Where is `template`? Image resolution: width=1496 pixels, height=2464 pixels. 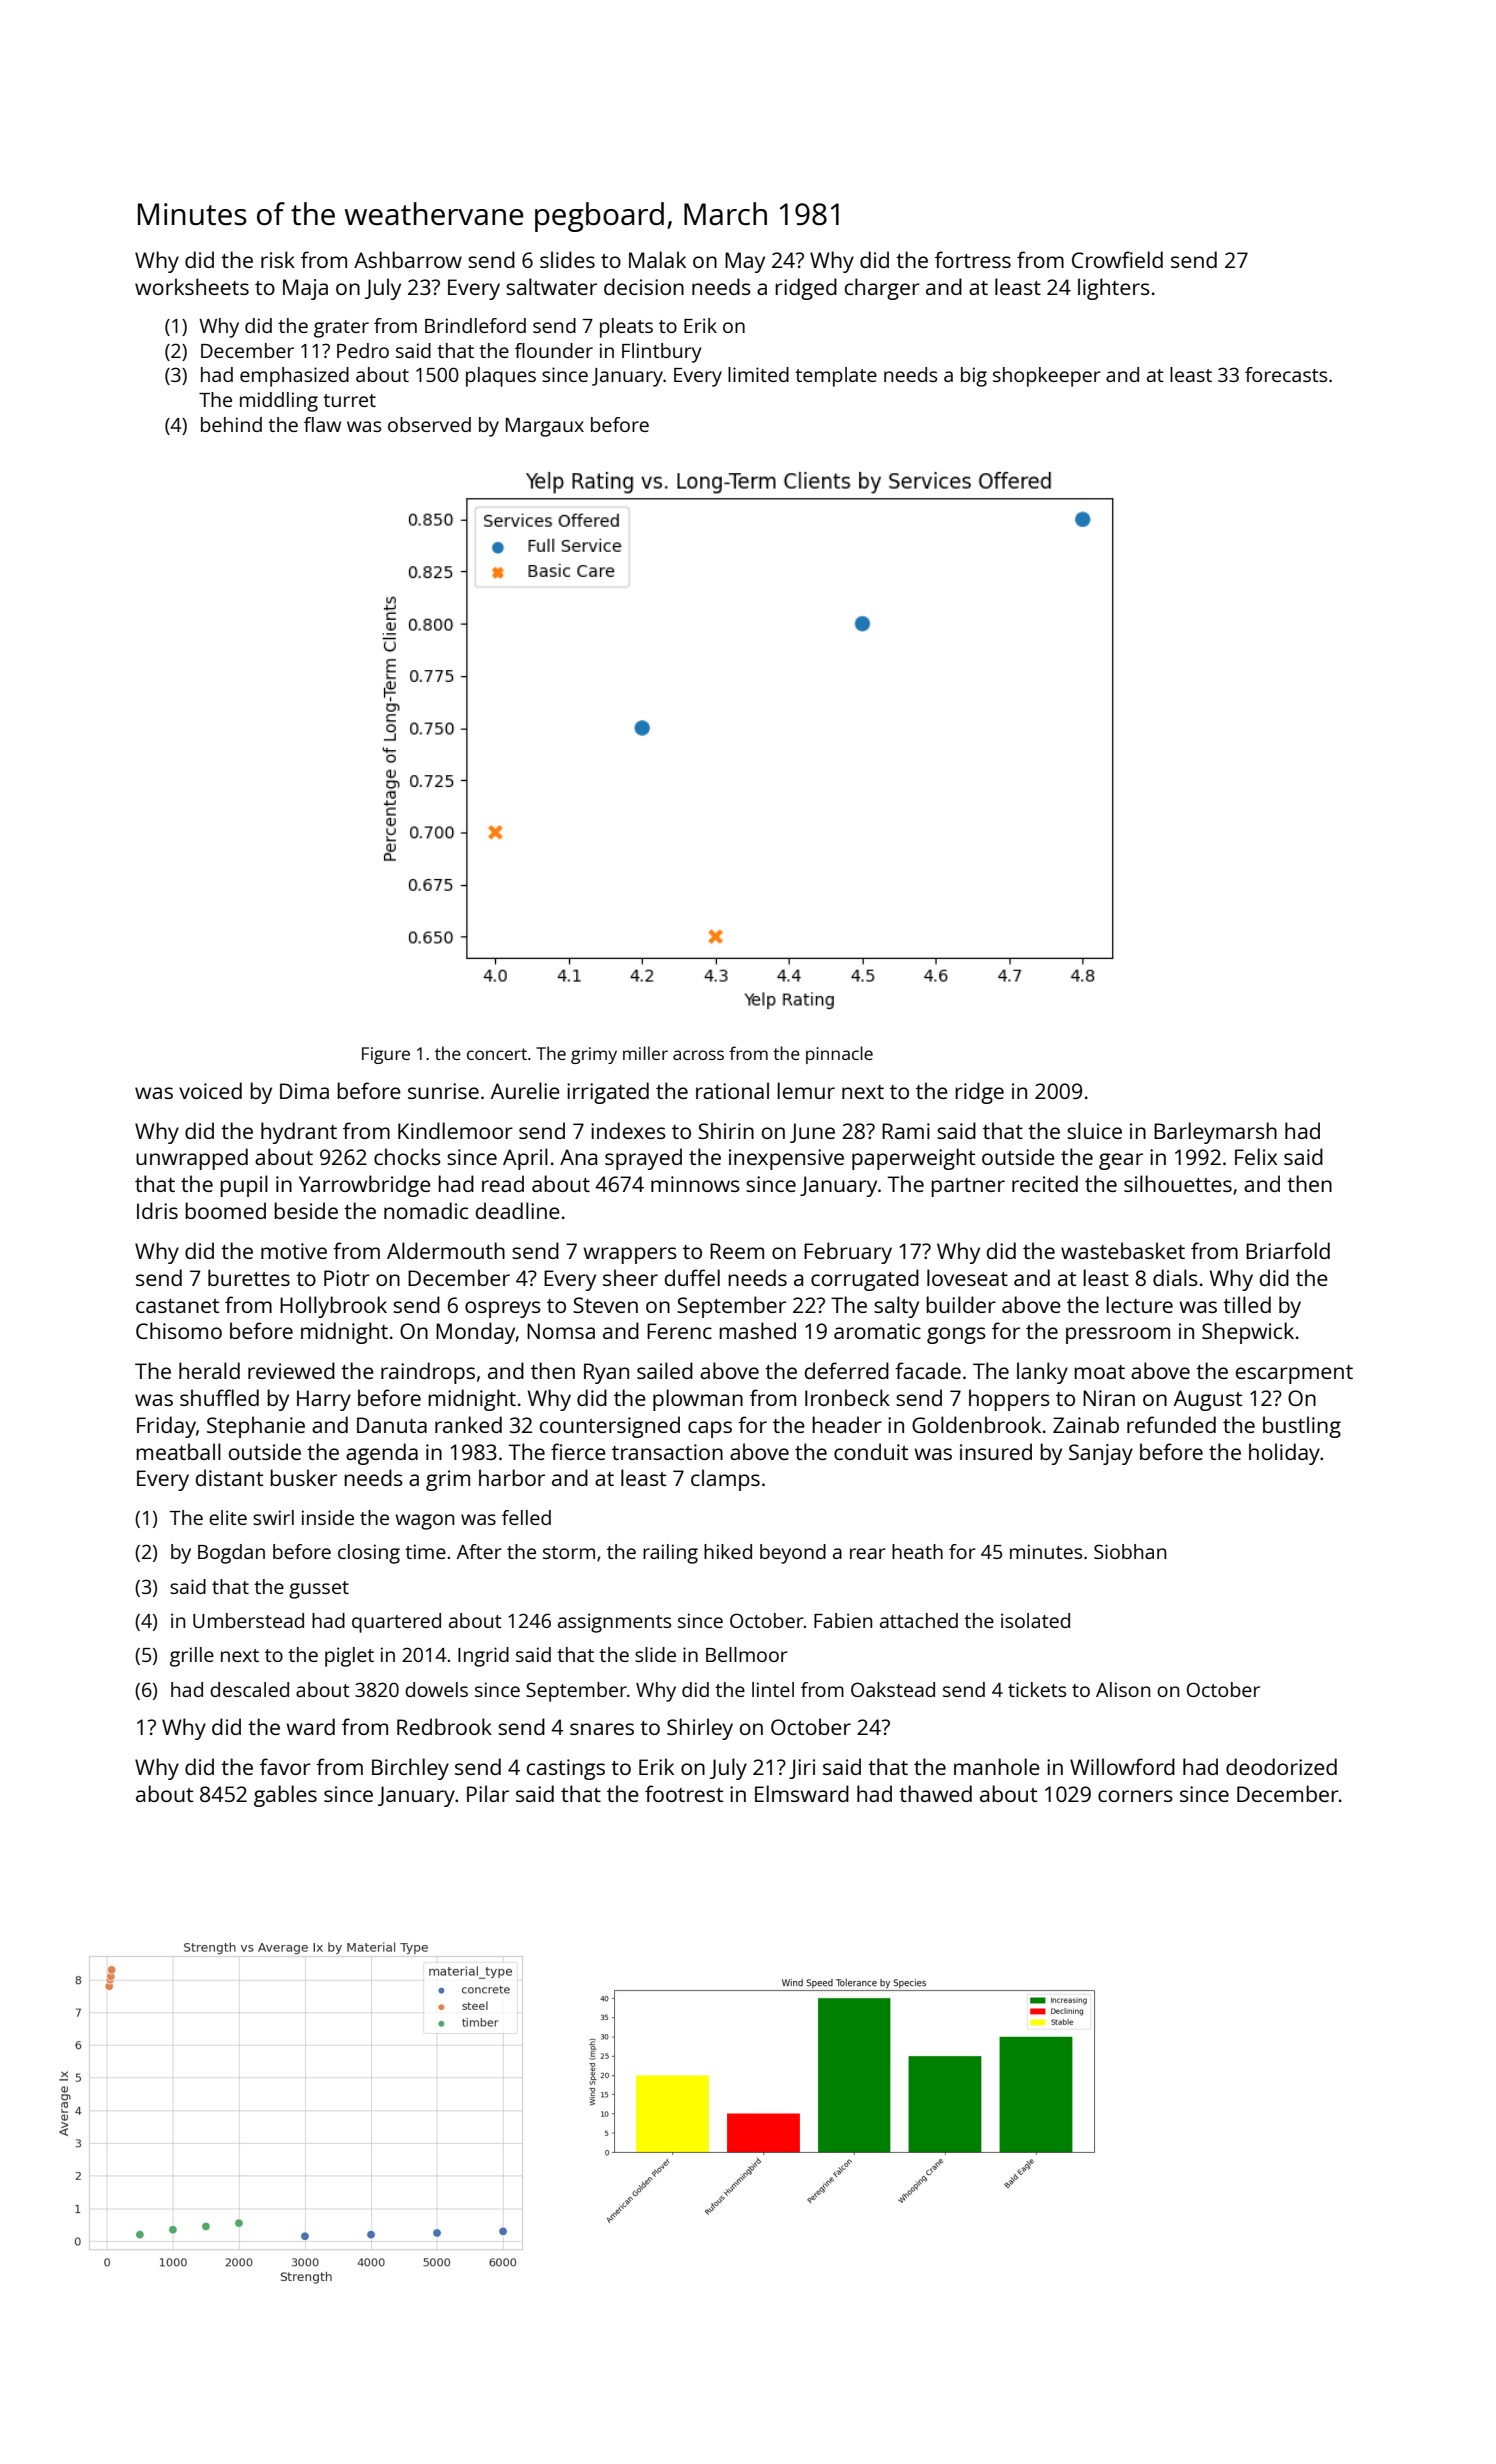 template is located at coordinates (836, 377).
